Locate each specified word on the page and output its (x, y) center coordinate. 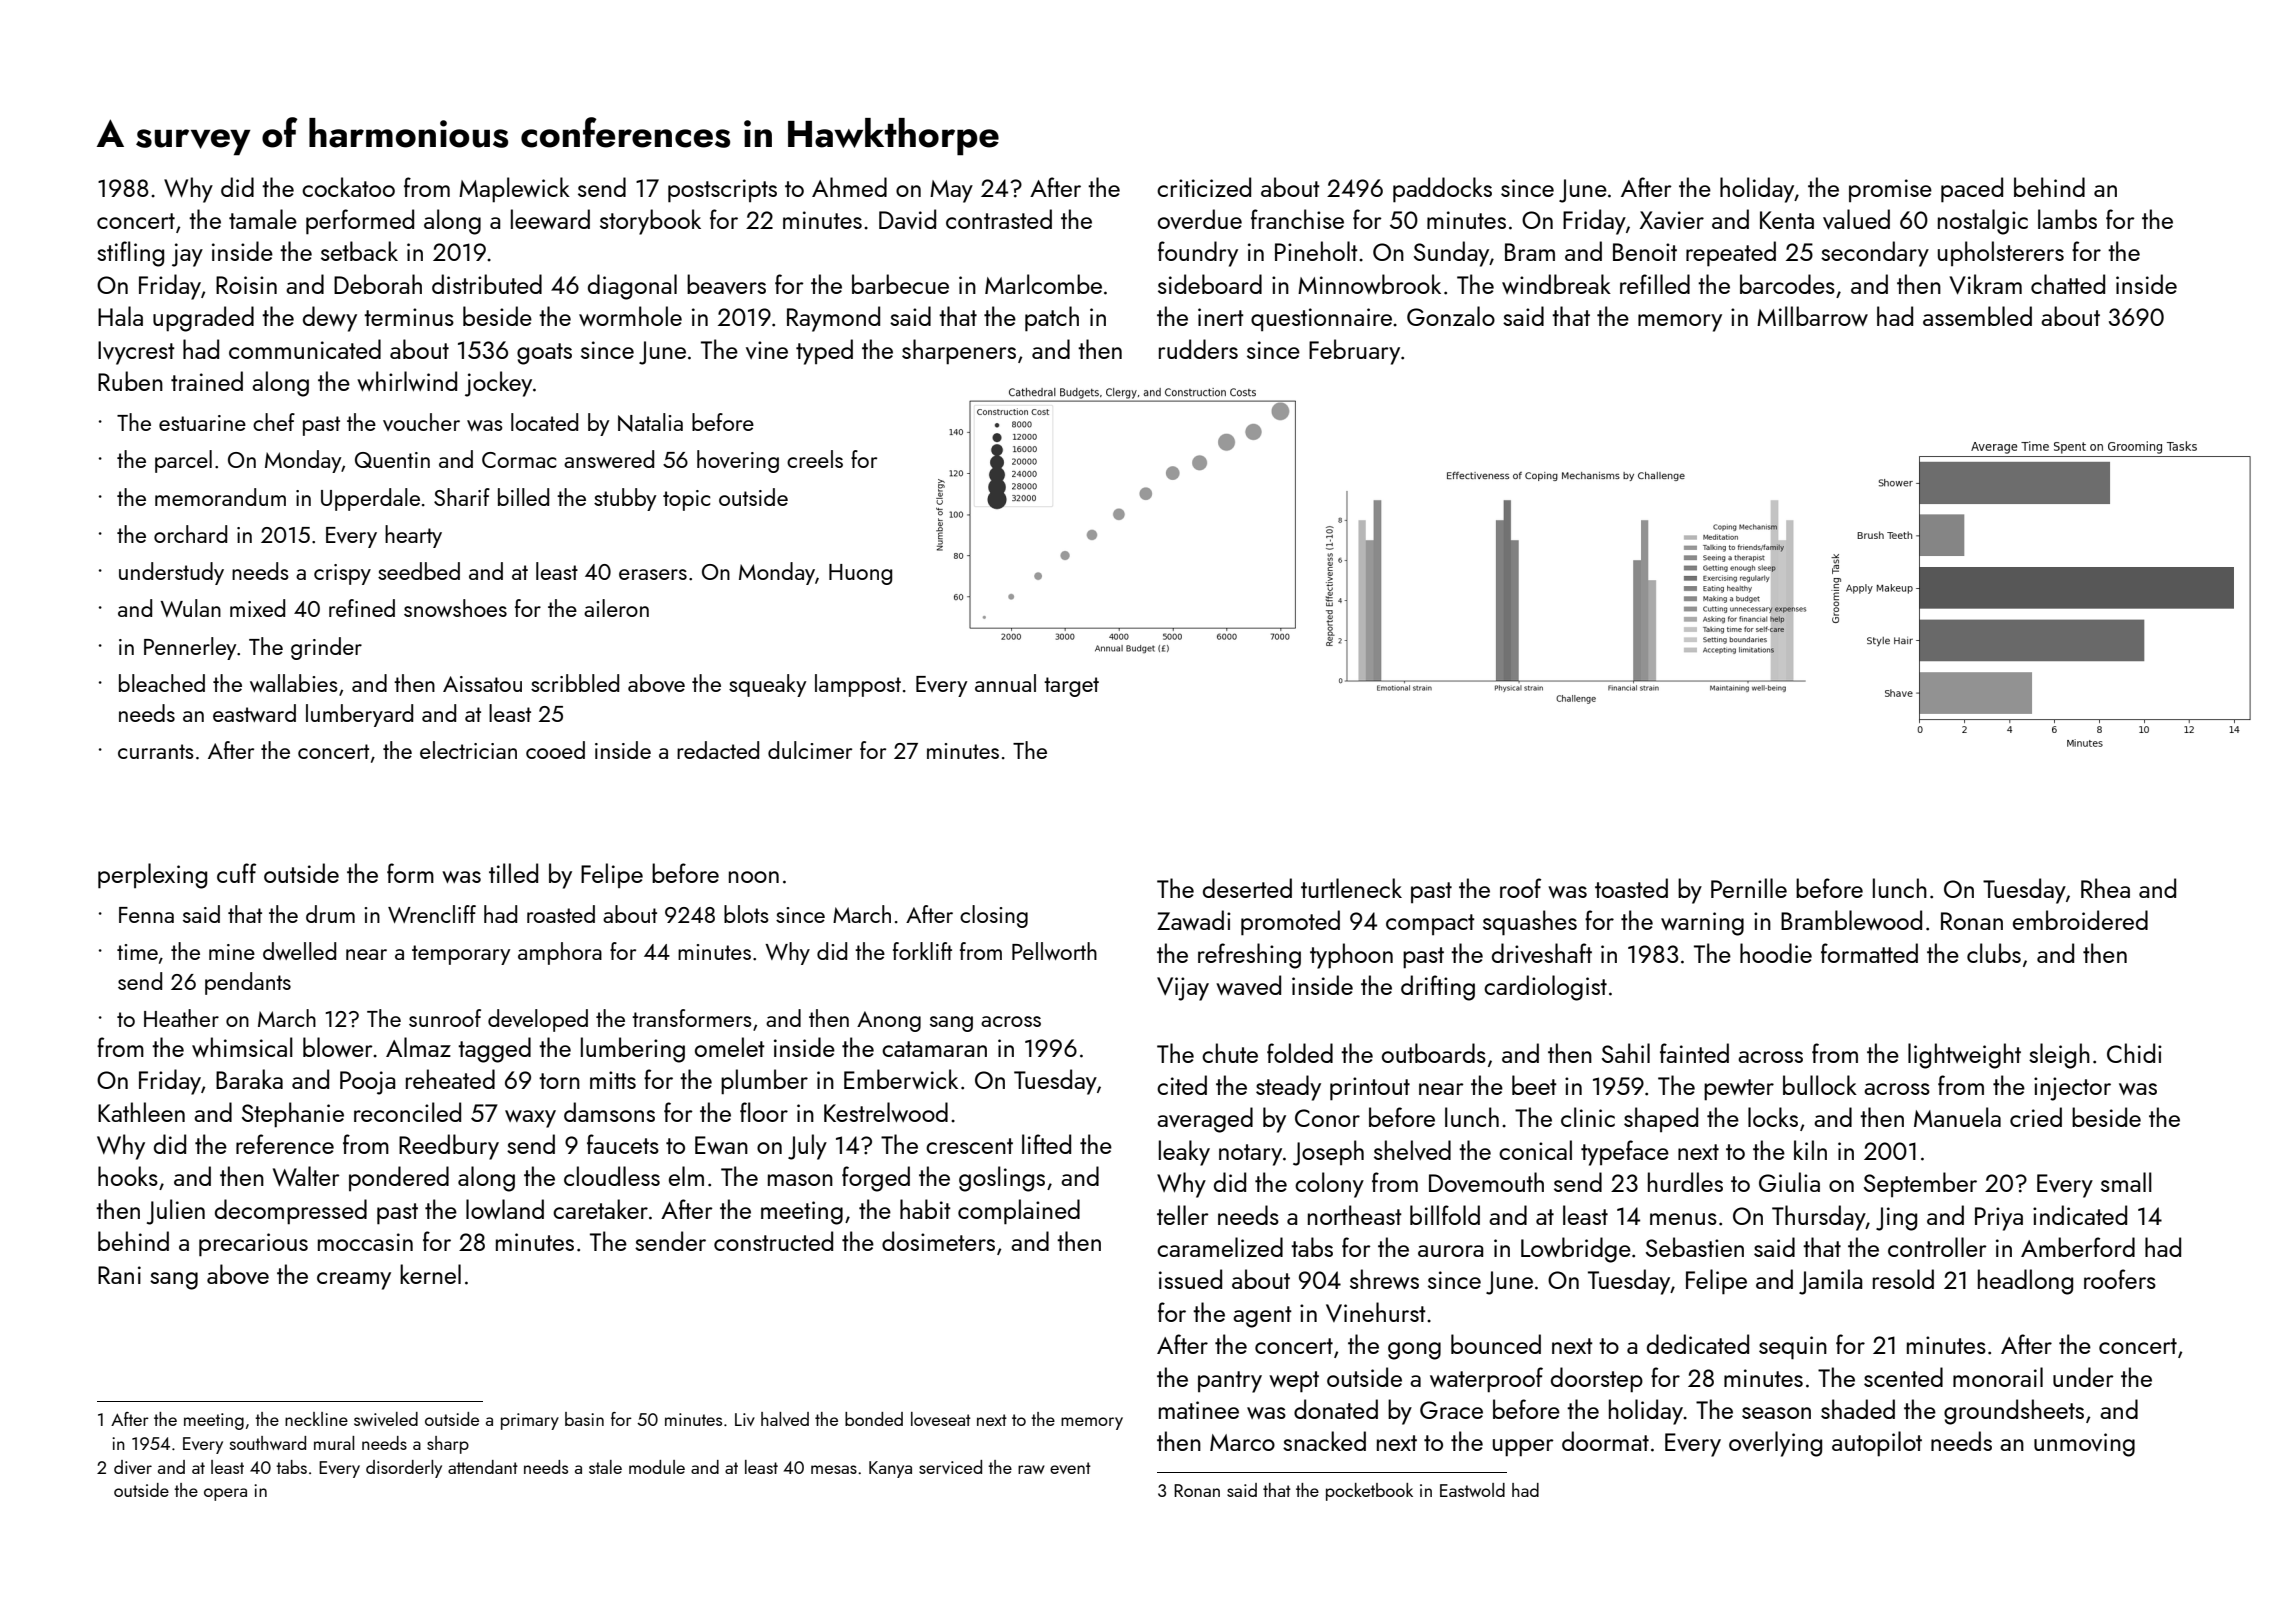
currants (156, 751)
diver (133, 1467)
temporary (461, 955)
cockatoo (348, 187)
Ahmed (849, 187)
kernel (430, 1274)
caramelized (1220, 1247)
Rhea (2105, 888)
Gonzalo (1451, 316)
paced (1972, 190)
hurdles (1685, 1182)
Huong (860, 574)
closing (994, 916)
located (544, 422)
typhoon (1351, 956)
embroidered (2080, 920)
